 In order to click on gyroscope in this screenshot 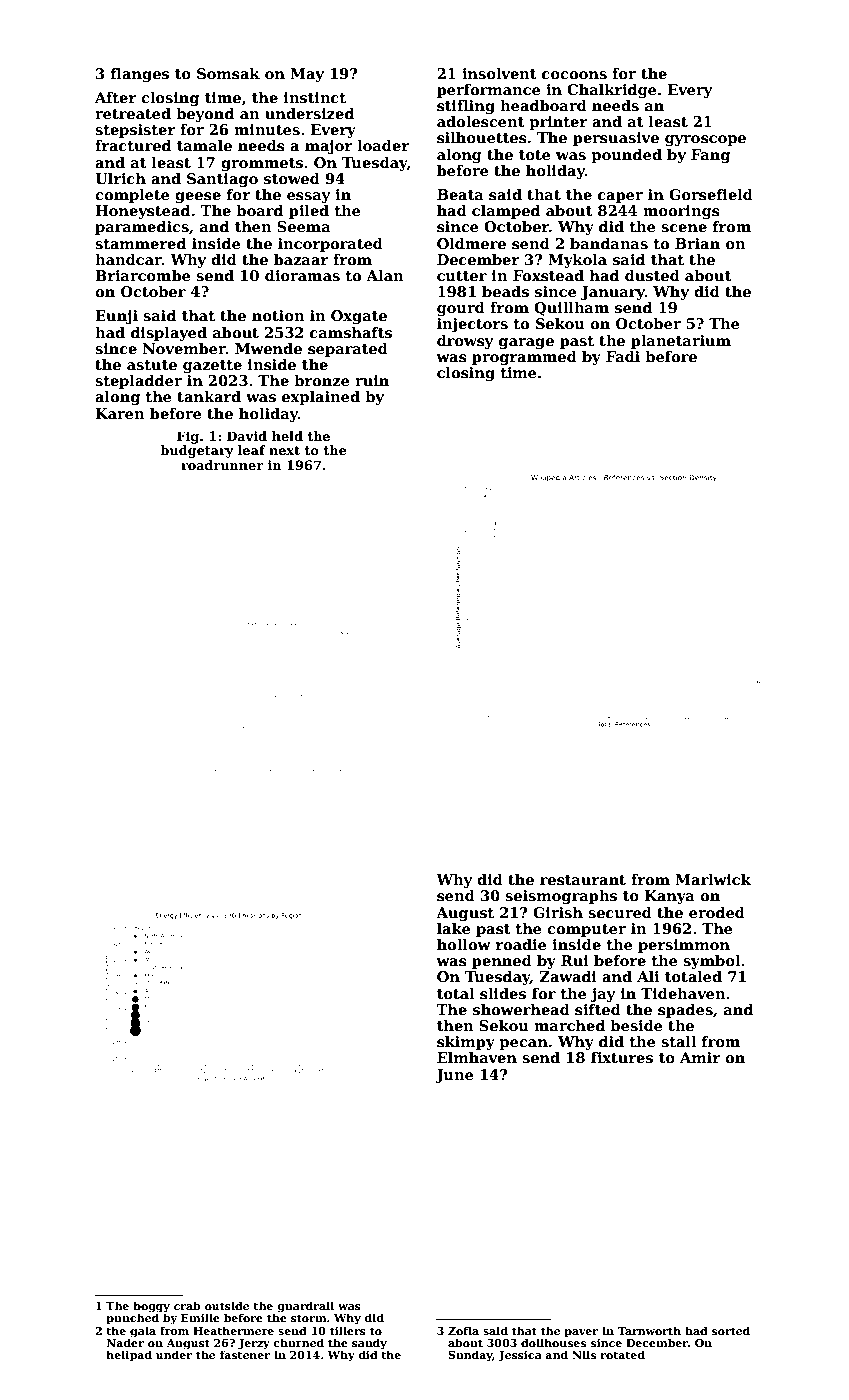, I will do `click(705, 140)`.
